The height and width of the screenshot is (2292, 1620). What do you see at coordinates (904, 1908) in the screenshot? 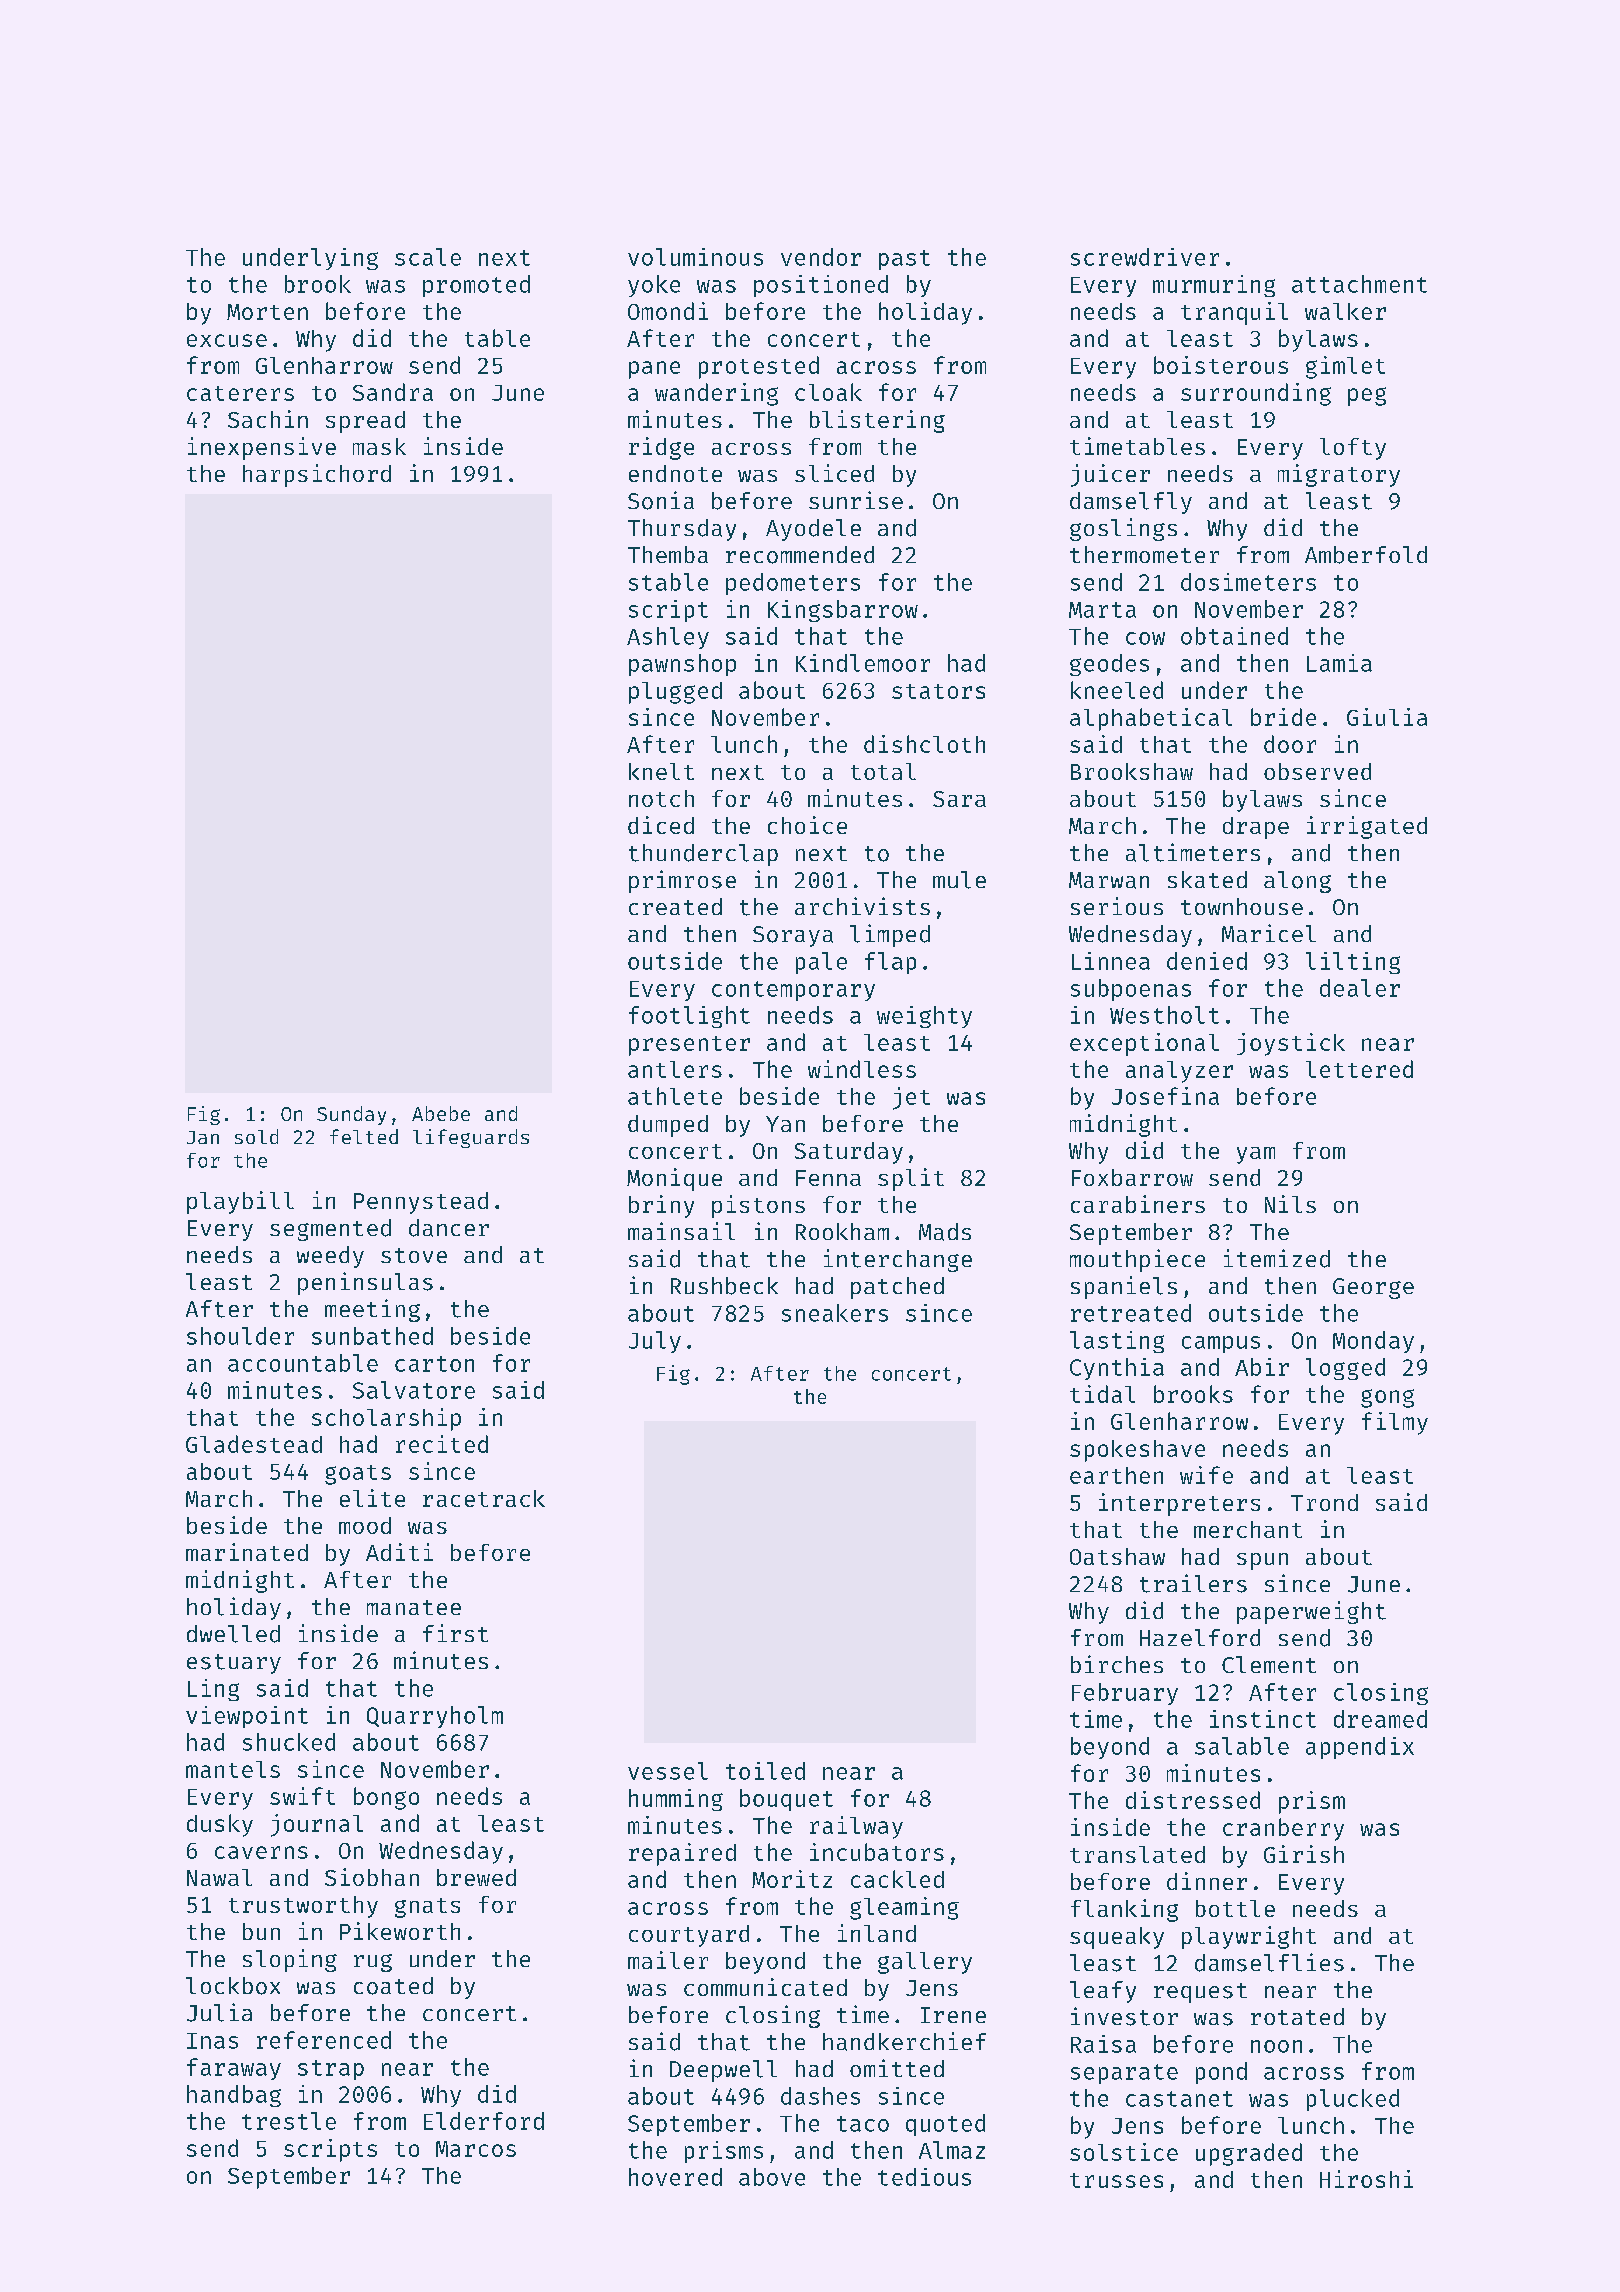
I see `gleaming` at bounding box center [904, 1908].
